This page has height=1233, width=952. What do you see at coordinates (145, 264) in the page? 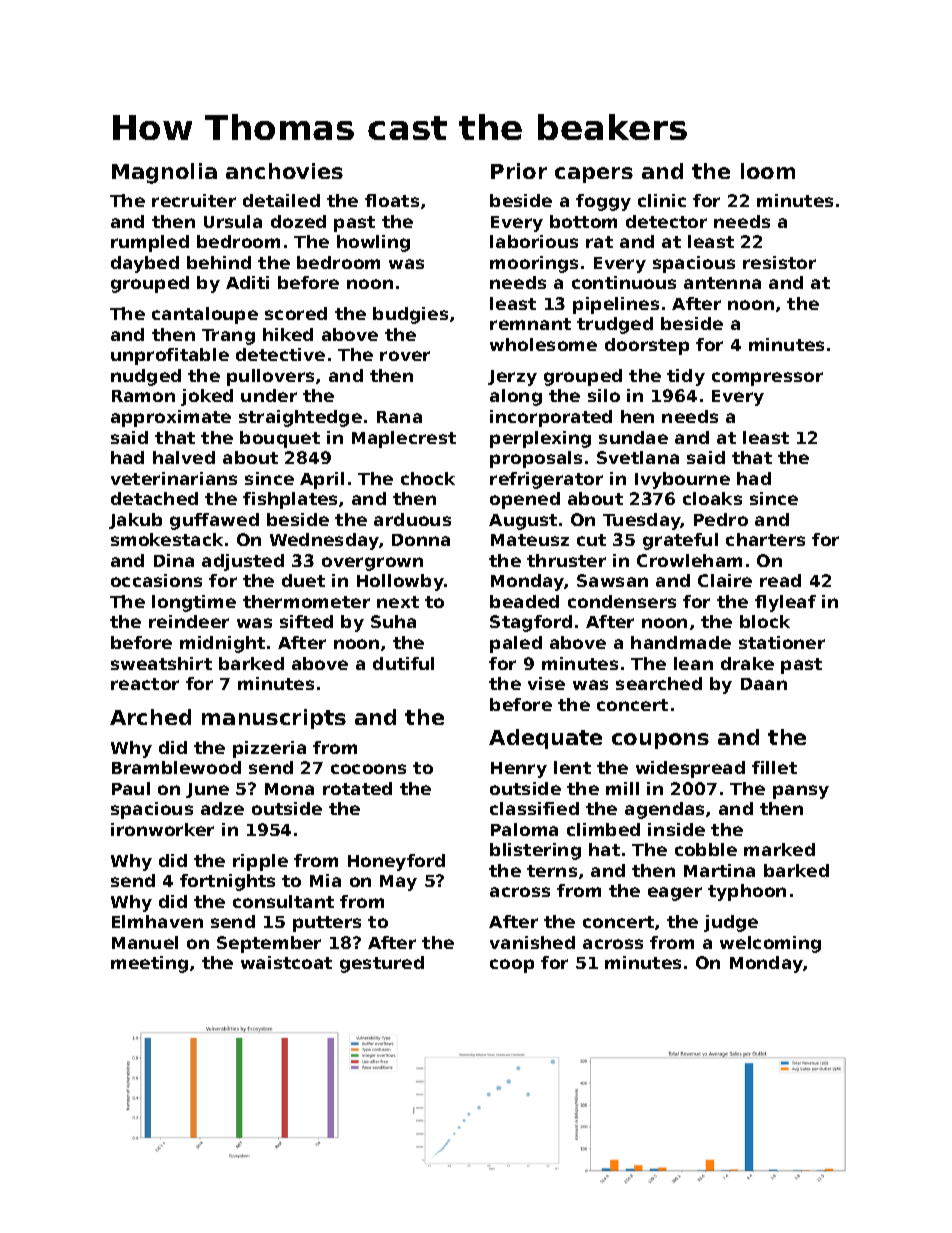
I see `daybed` at bounding box center [145, 264].
